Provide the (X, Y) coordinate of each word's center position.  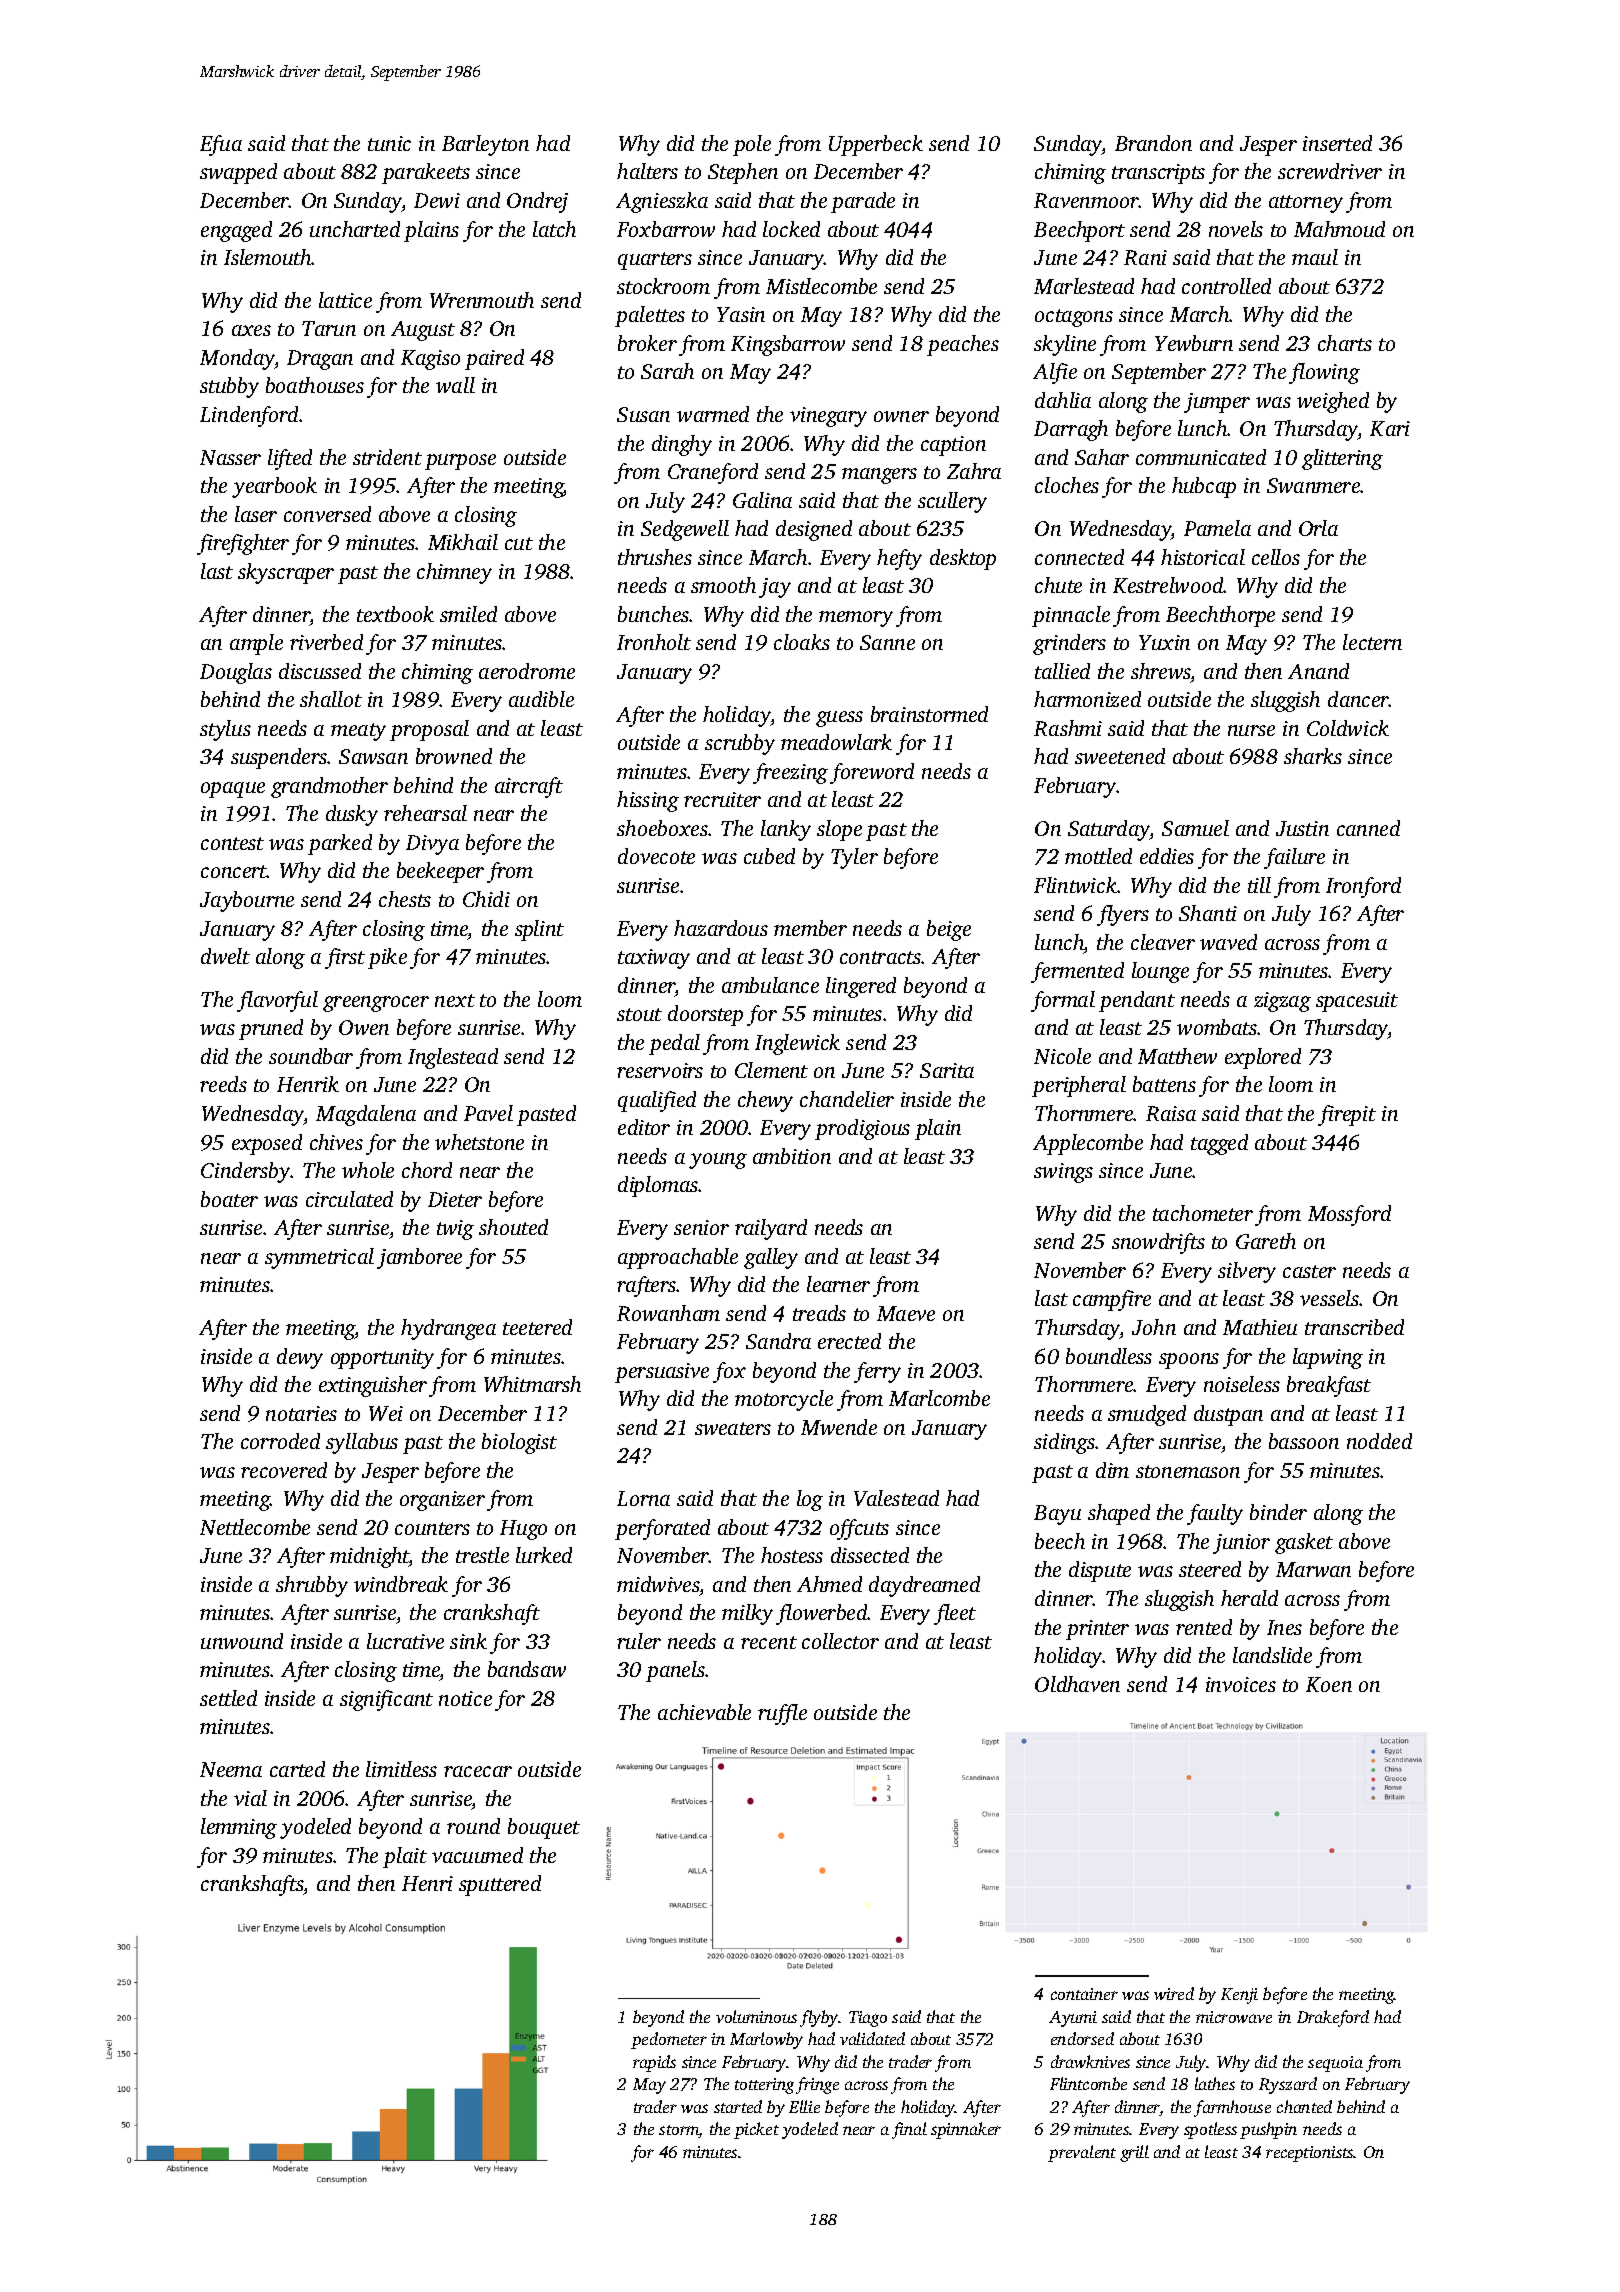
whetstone (479, 1142)
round (473, 1826)
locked (791, 229)
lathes (1215, 2083)
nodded (1379, 1441)
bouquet (544, 1828)
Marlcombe (939, 1398)
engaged (236, 231)
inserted (1337, 143)
